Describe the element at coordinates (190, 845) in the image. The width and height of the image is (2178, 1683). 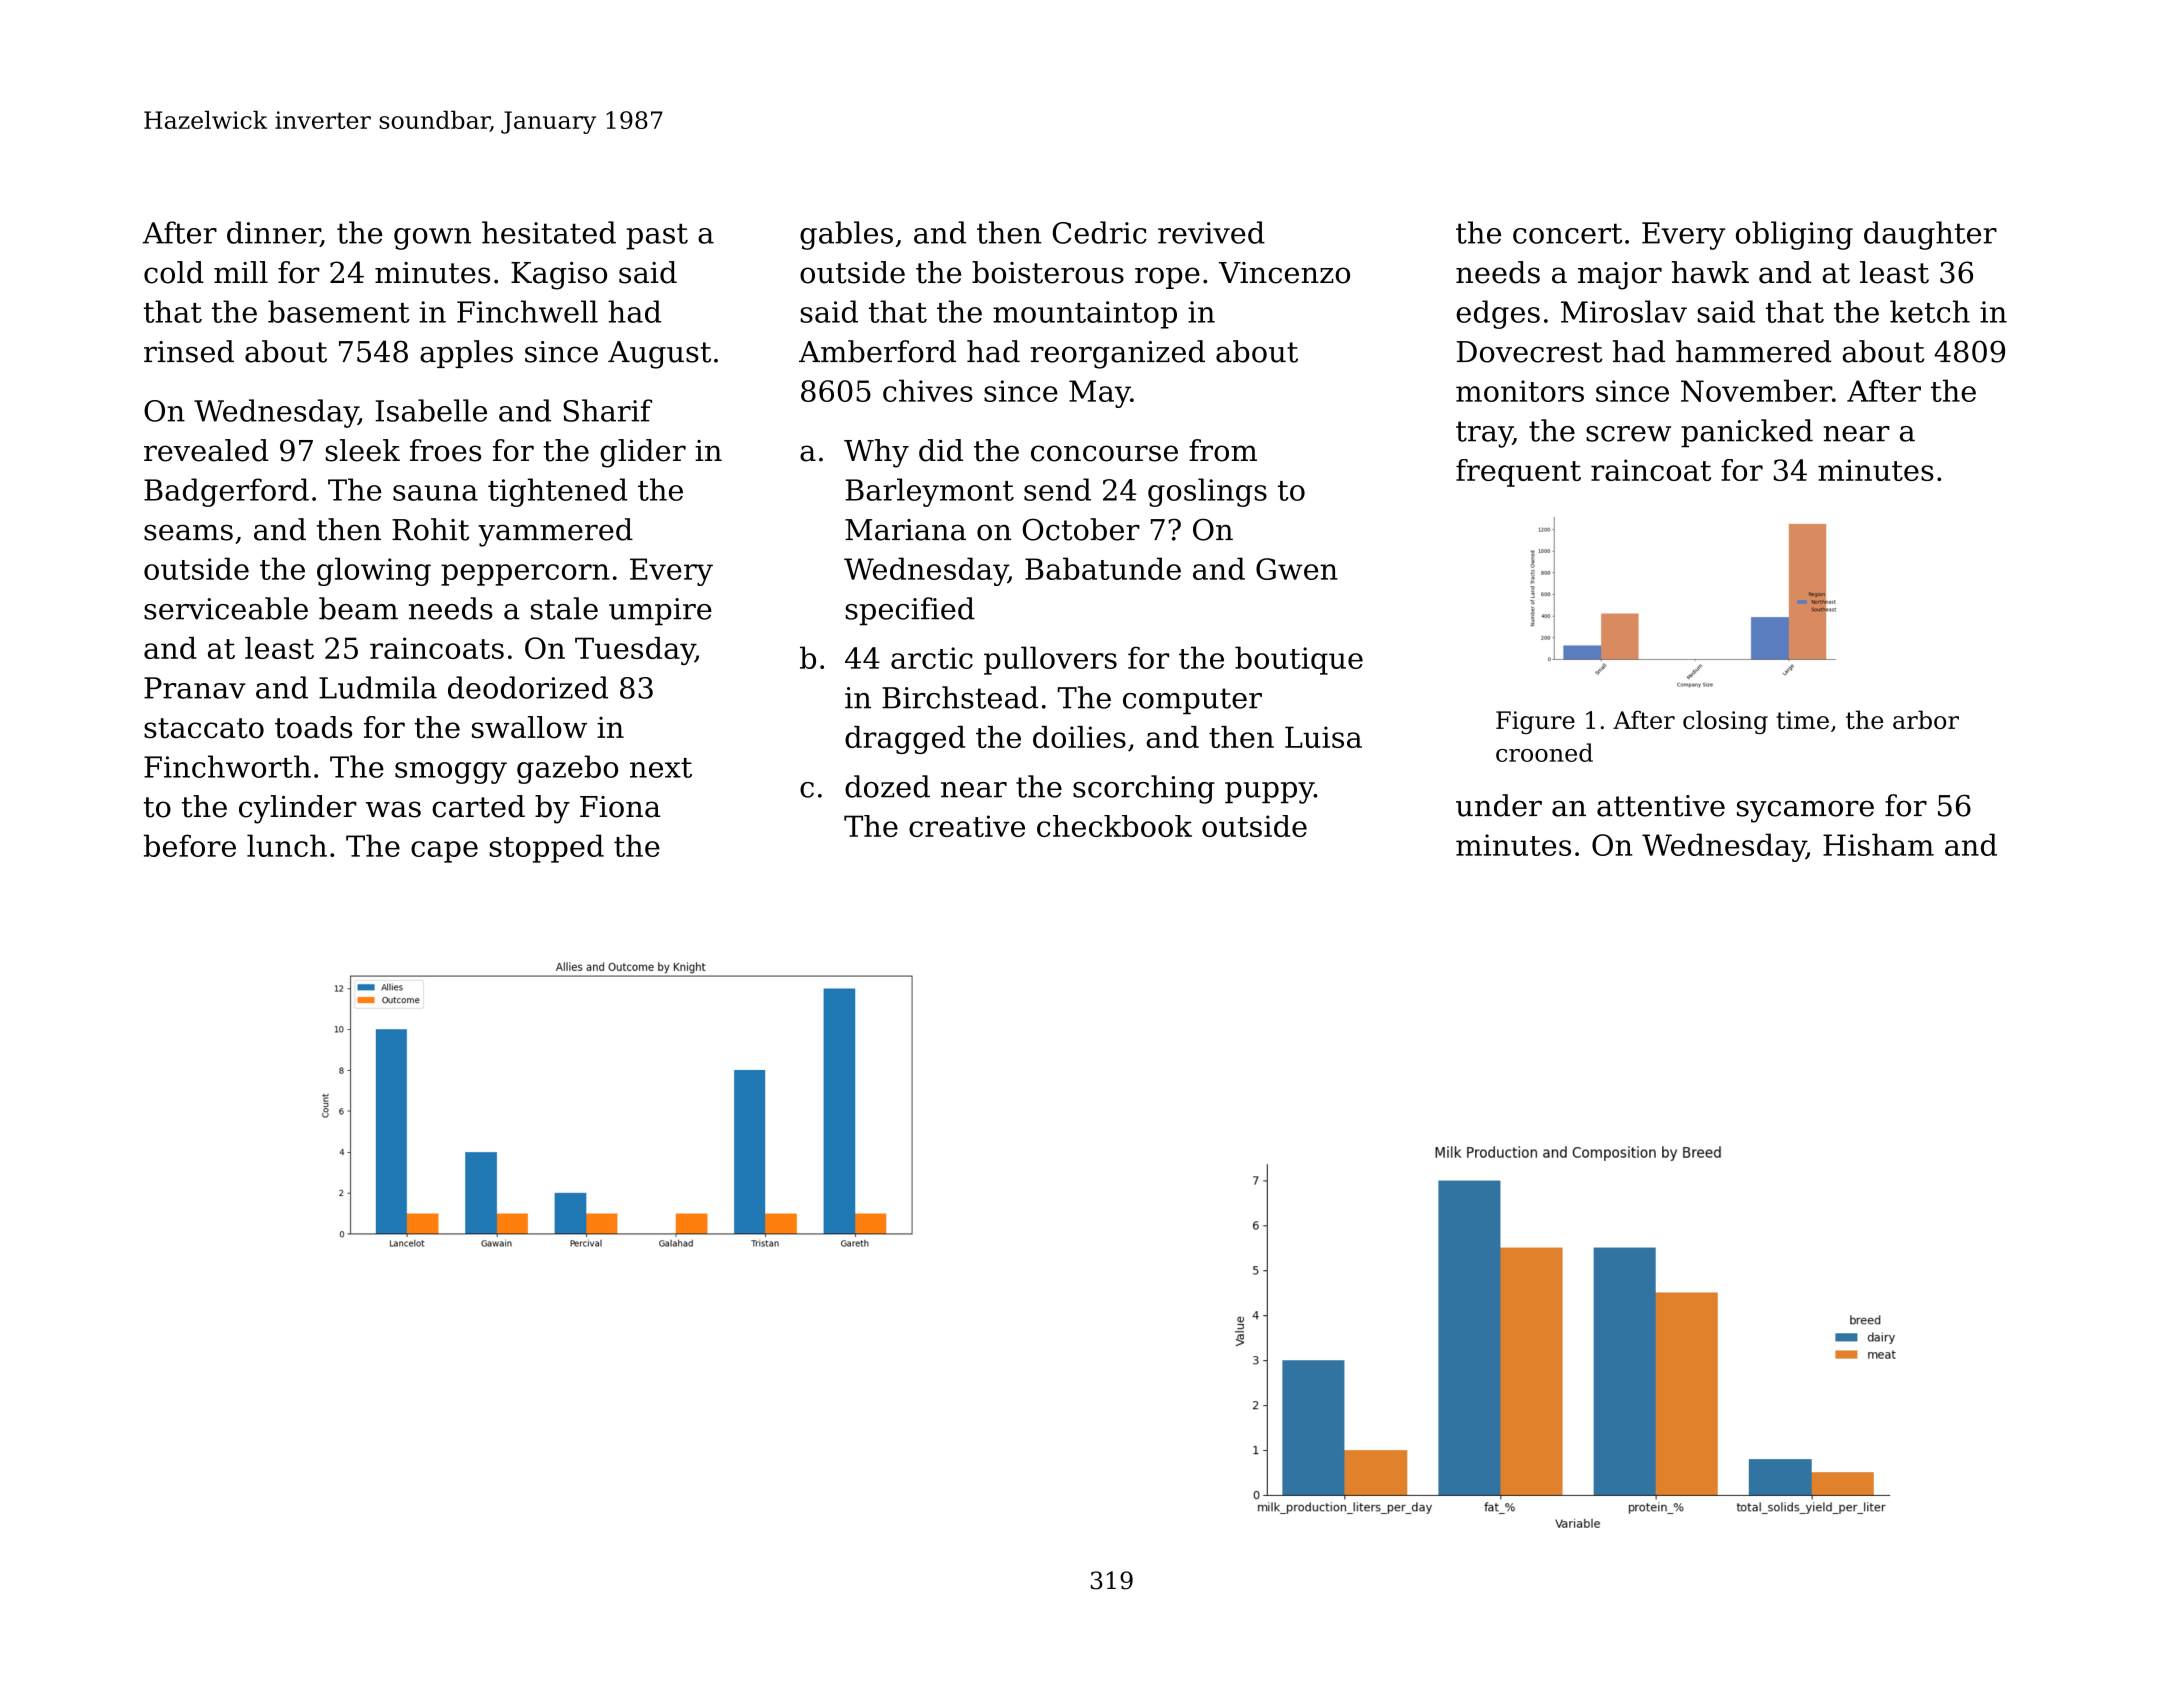
I see `before` at that location.
